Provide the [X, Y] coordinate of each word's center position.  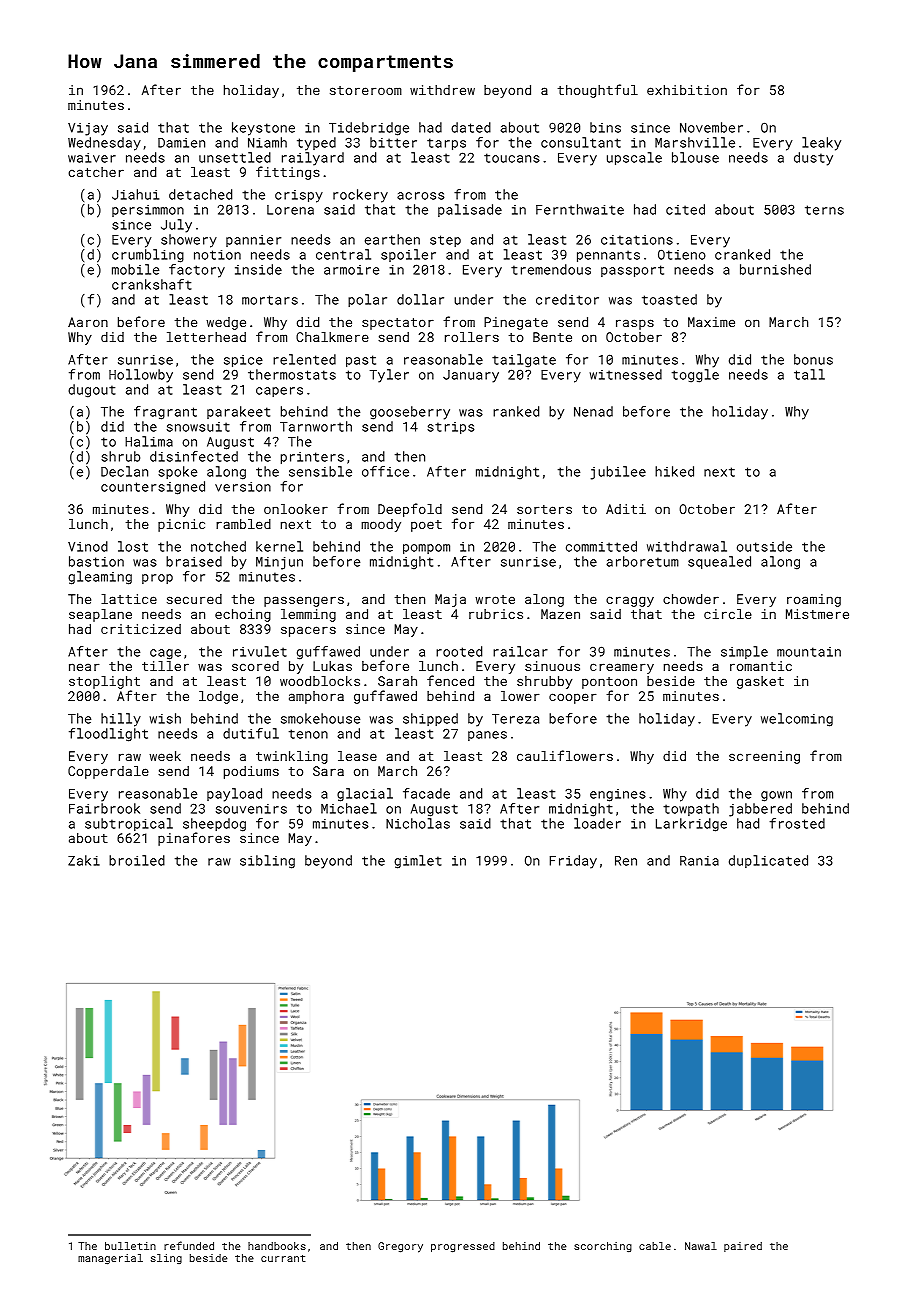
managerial [110, 1259]
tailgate [524, 361]
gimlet [418, 862]
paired [743, 1247]
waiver [92, 158]
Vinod [88, 546]
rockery [360, 196]
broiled [137, 860]
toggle [695, 376]
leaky [821, 144]
